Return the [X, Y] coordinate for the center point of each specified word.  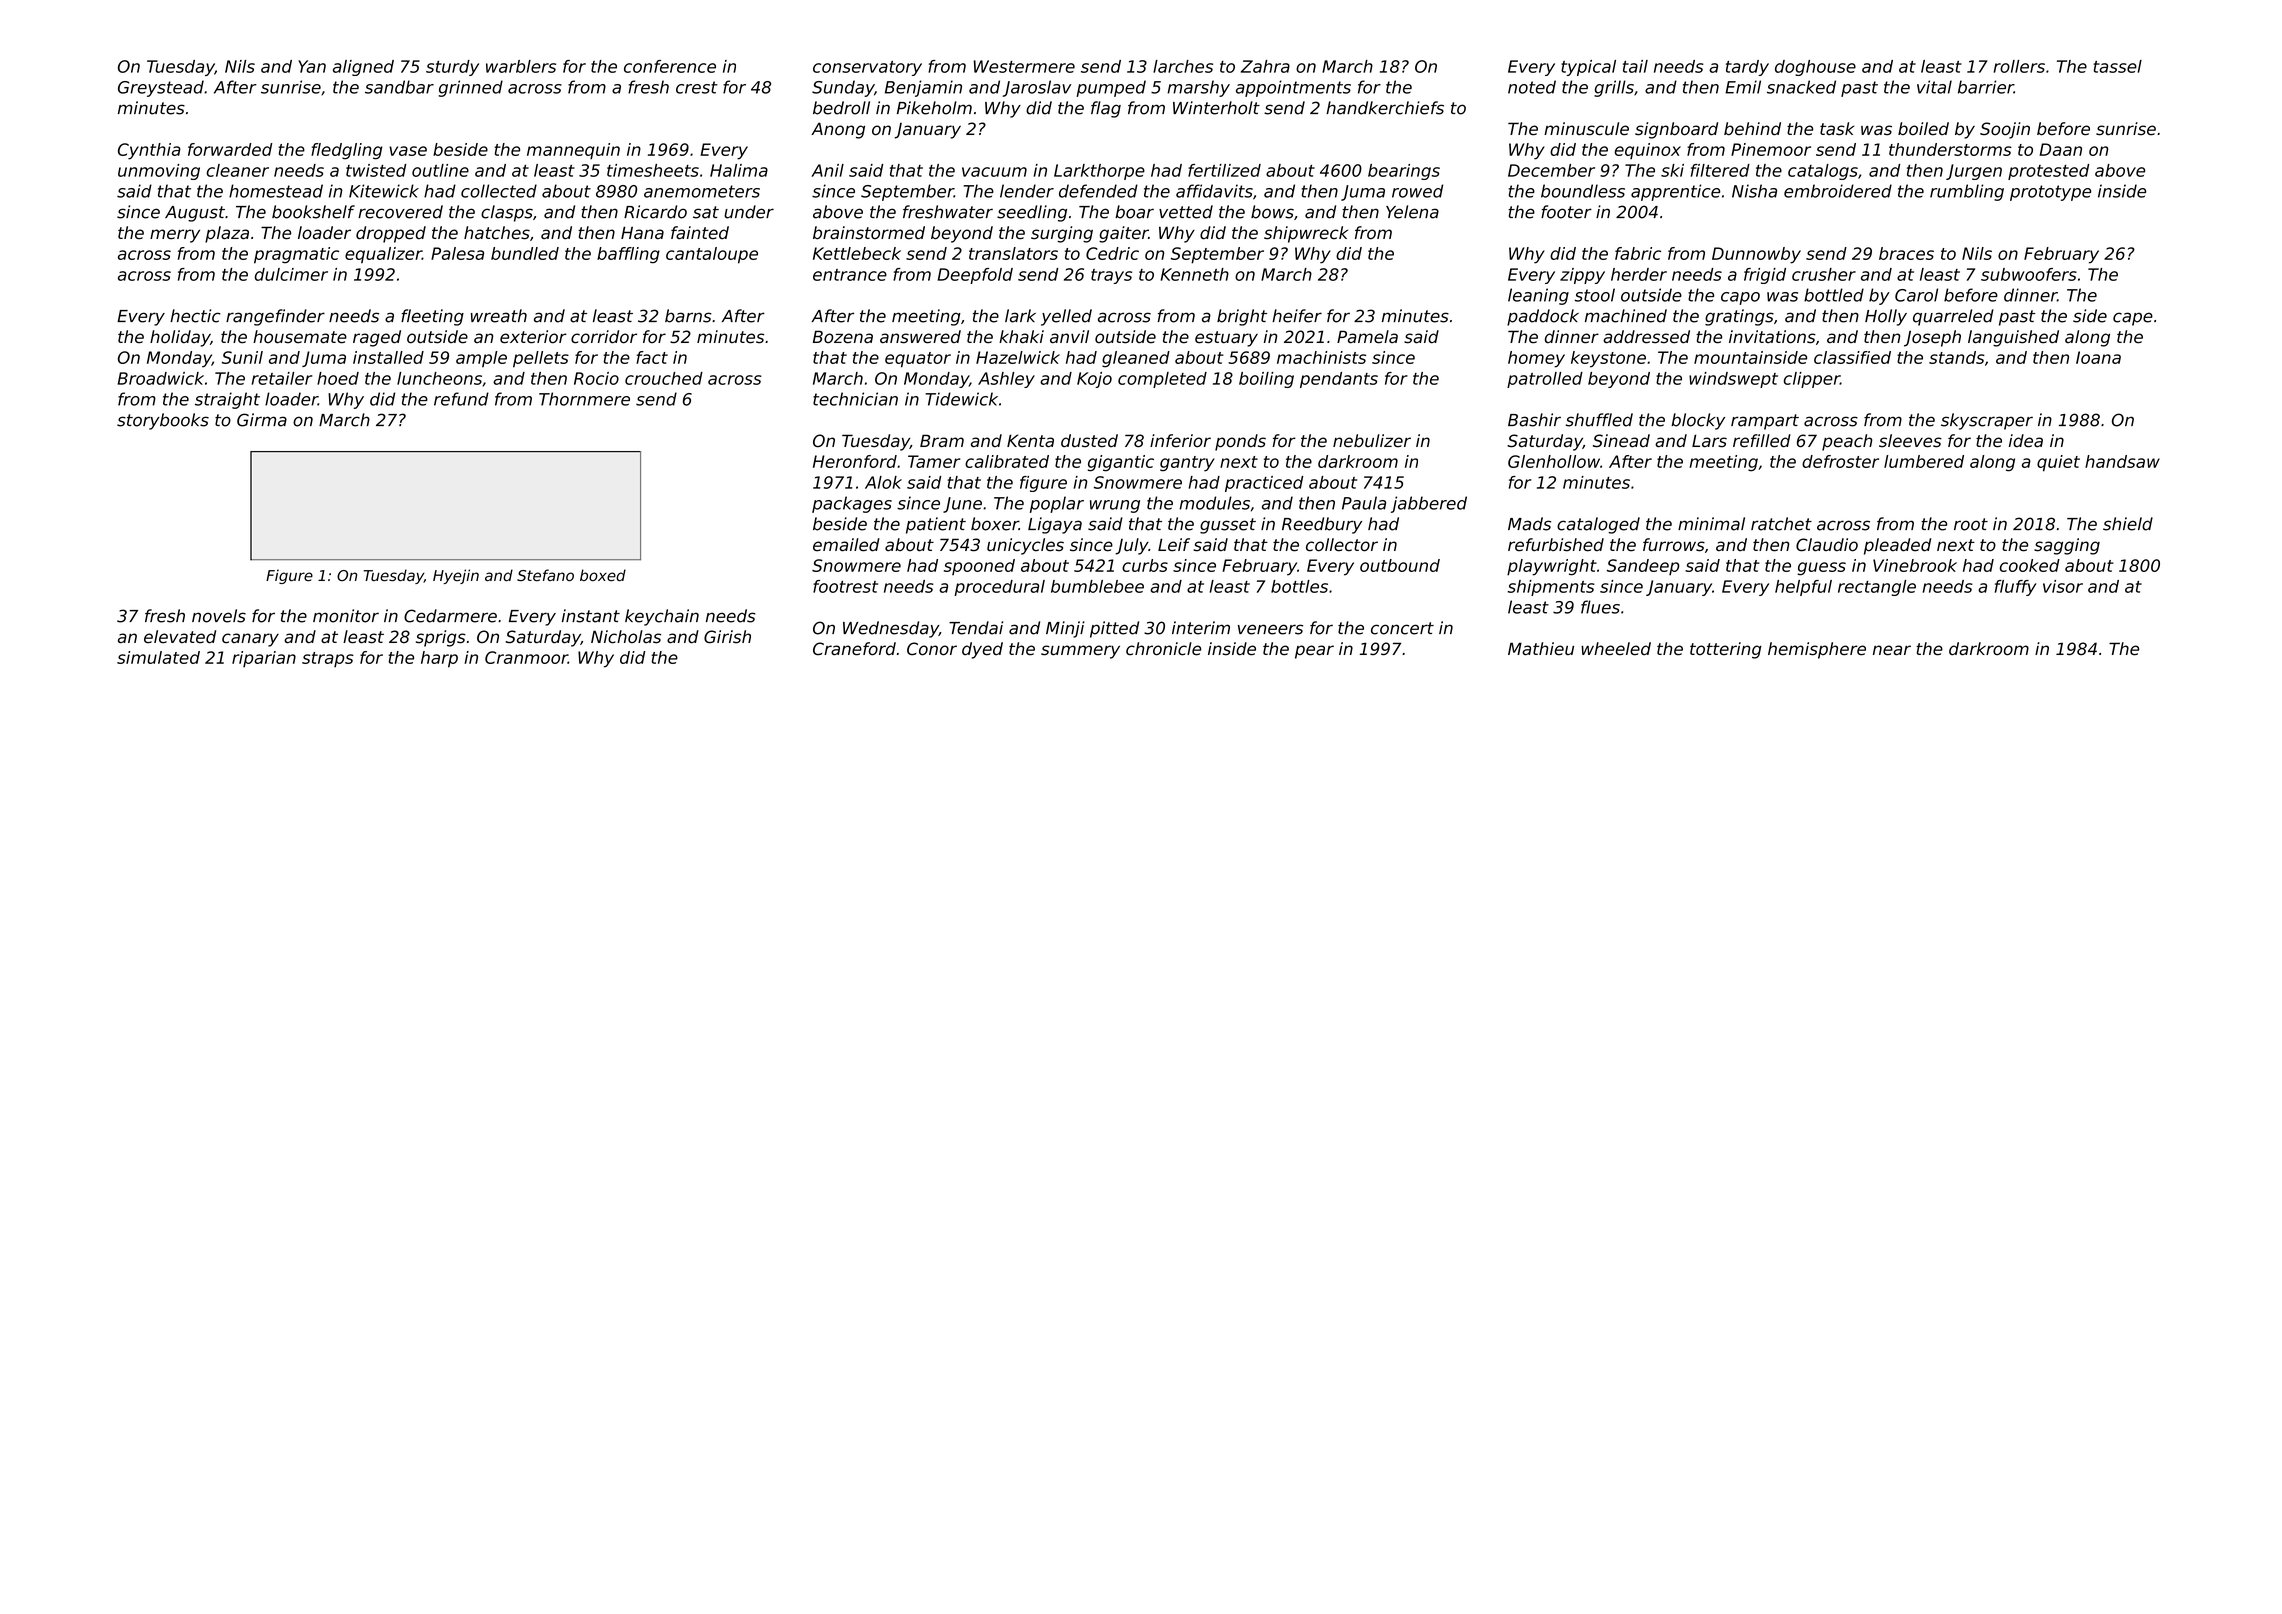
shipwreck [1306, 234]
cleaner [238, 170]
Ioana [2098, 357]
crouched [664, 378]
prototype [2050, 193]
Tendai [976, 628]
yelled [1066, 317]
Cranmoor [526, 657]
